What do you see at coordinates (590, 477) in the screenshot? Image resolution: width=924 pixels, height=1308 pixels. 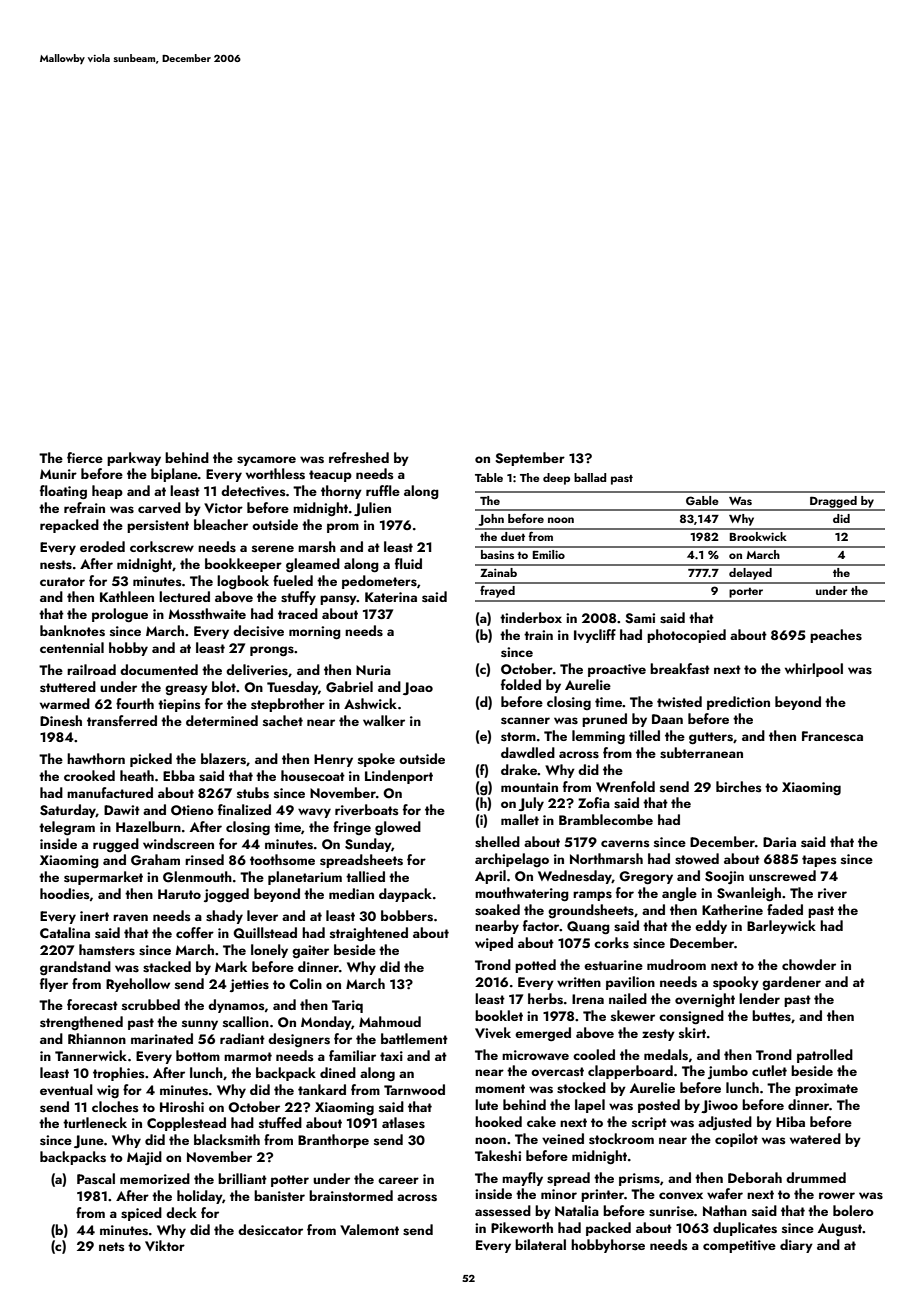 I see `ballad` at bounding box center [590, 477].
